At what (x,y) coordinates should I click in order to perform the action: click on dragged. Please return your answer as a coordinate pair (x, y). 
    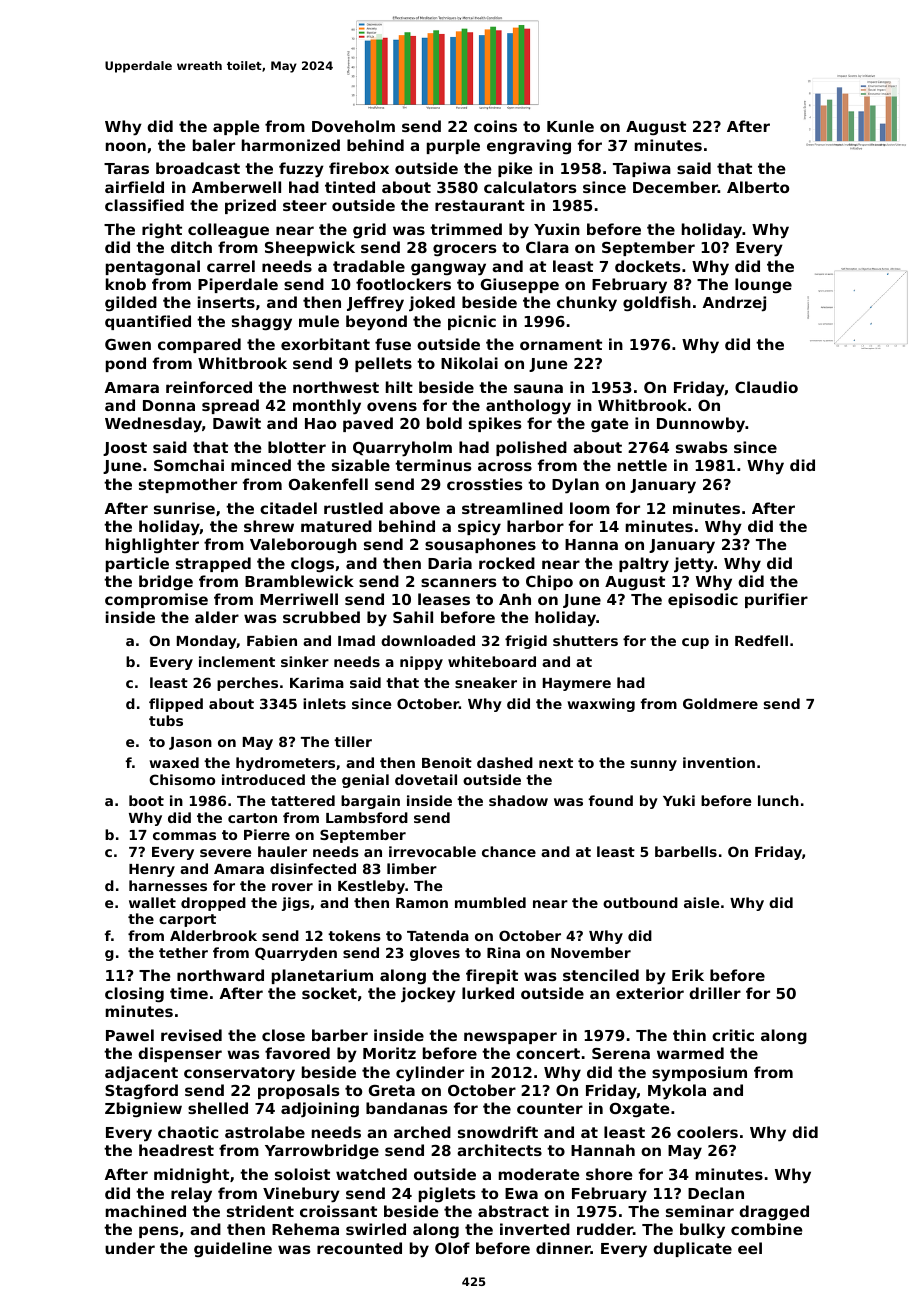
    Looking at the image, I should click on (774, 1212).
